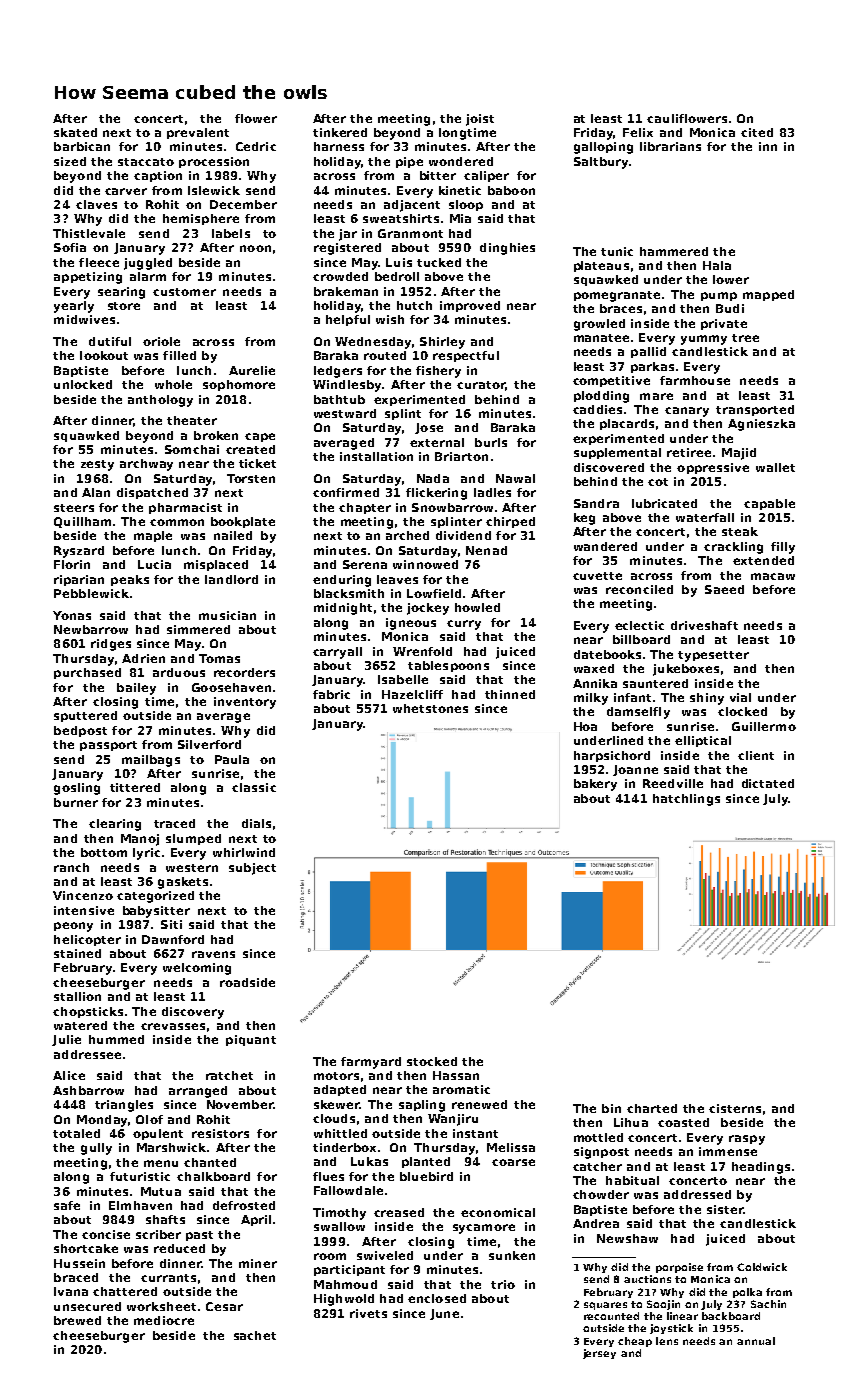  Describe the element at coordinates (198, 133) in the screenshot. I see `prevalent` at that location.
